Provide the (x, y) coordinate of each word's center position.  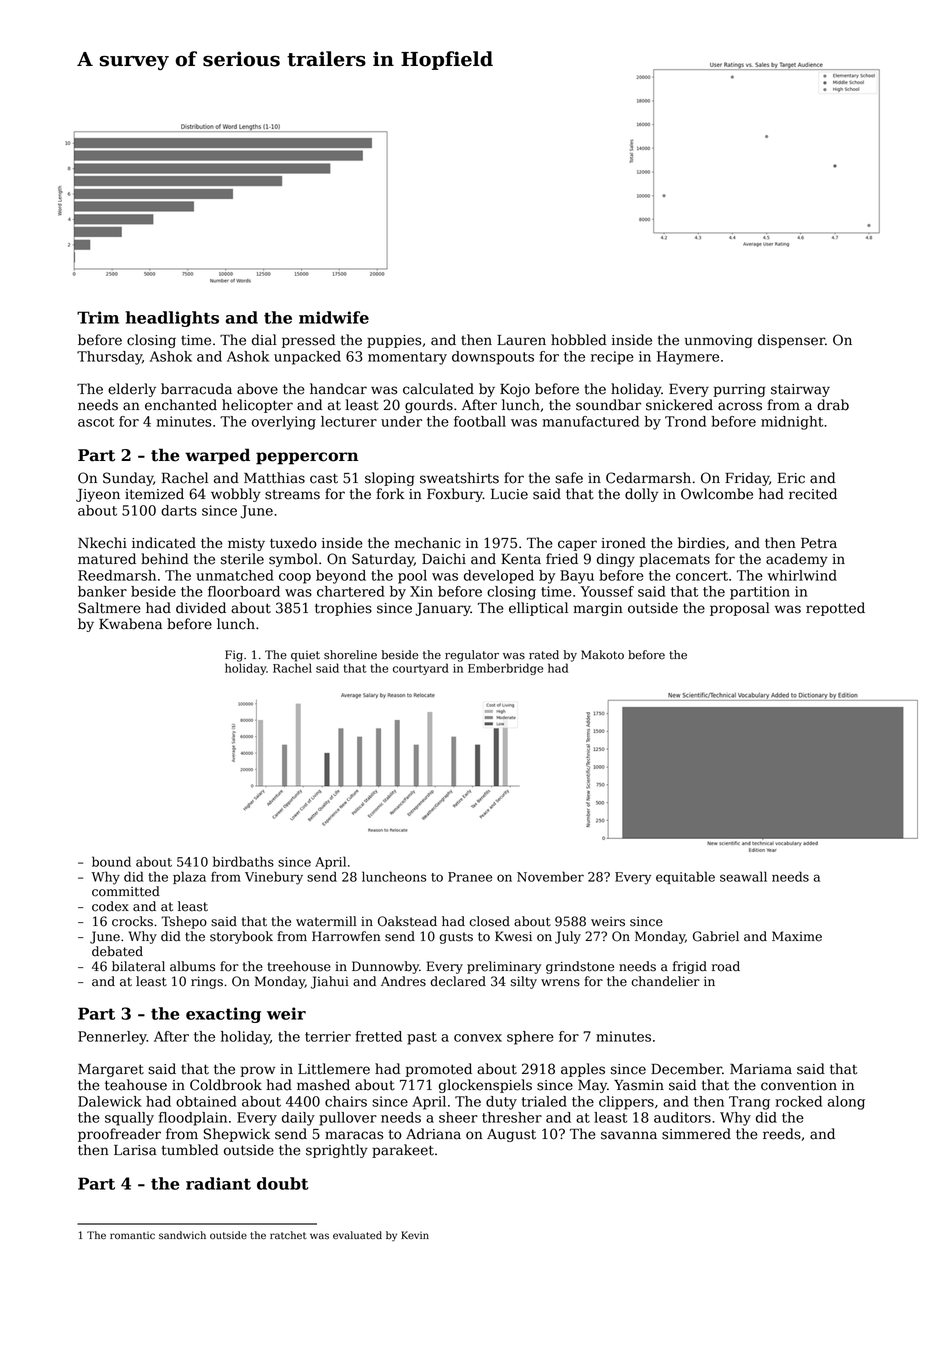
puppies (394, 341)
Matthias (274, 478)
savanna (629, 1135)
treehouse (299, 966)
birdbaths (243, 861)
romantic (132, 1235)
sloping (390, 479)
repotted (835, 609)
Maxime (797, 936)
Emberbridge (505, 669)
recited (813, 494)
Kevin (415, 1235)
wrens (560, 983)
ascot (96, 422)
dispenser (791, 341)
